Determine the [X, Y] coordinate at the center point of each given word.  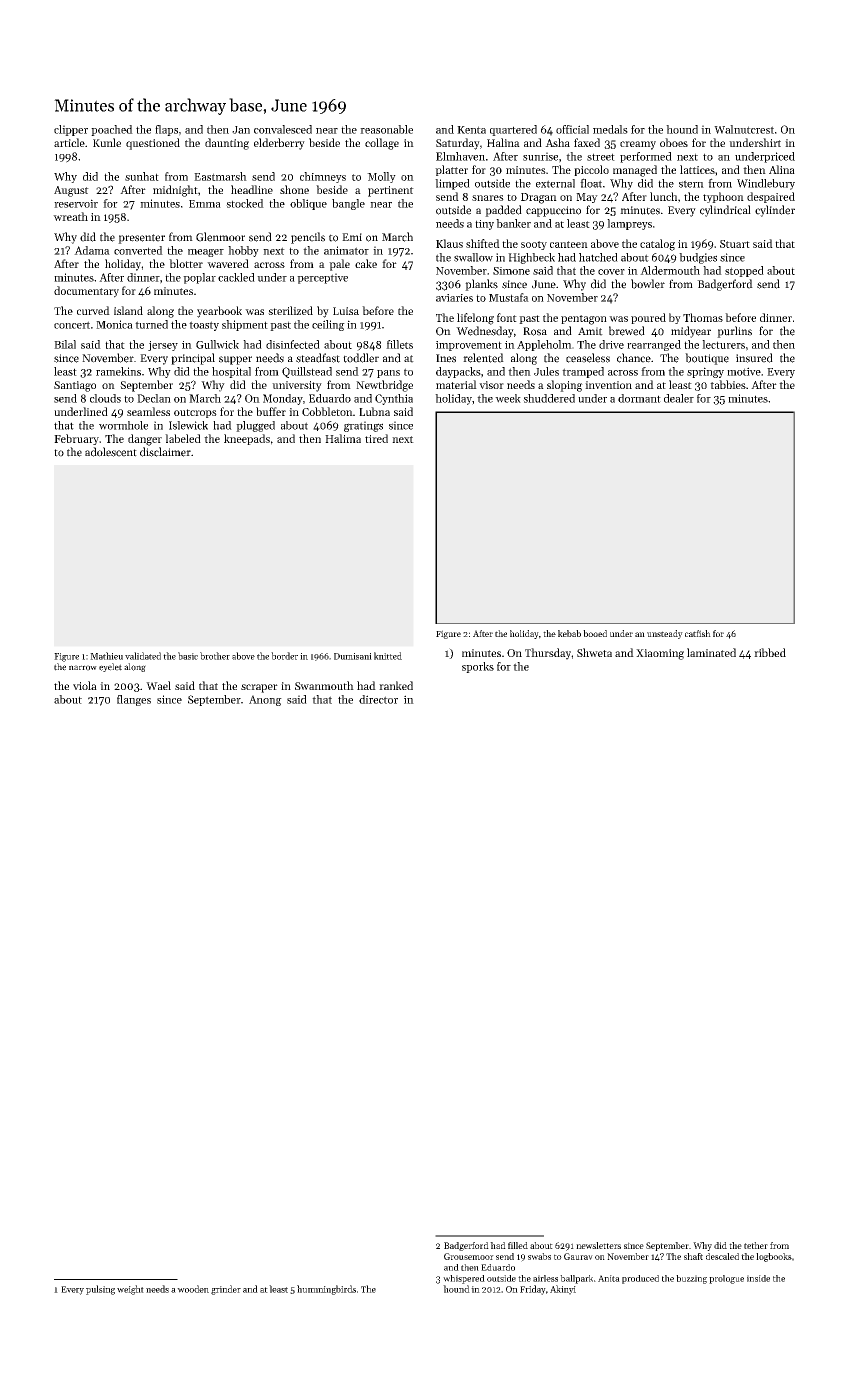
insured [754, 358]
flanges [134, 700]
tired [376, 438]
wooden [193, 1289]
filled [518, 1245]
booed [595, 633]
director [378, 699]
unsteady [665, 634]
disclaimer [165, 452]
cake [366, 263]
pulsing [100, 1290]
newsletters [598, 1245]
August [71, 191]
